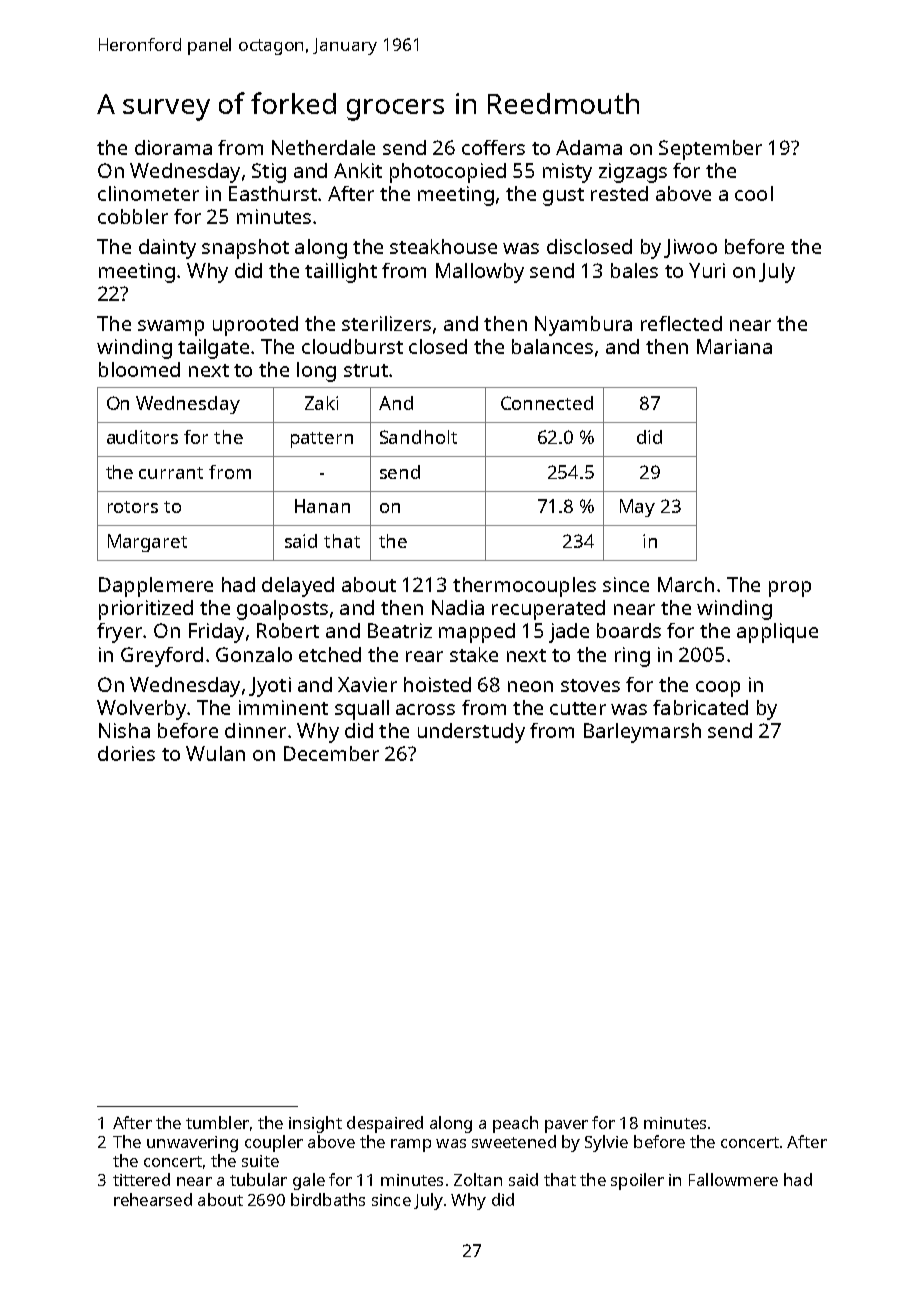  What do you see at coordinates (515, 1124) in the screenshot?
I see `peach` at bounding box center [515, 1124].
